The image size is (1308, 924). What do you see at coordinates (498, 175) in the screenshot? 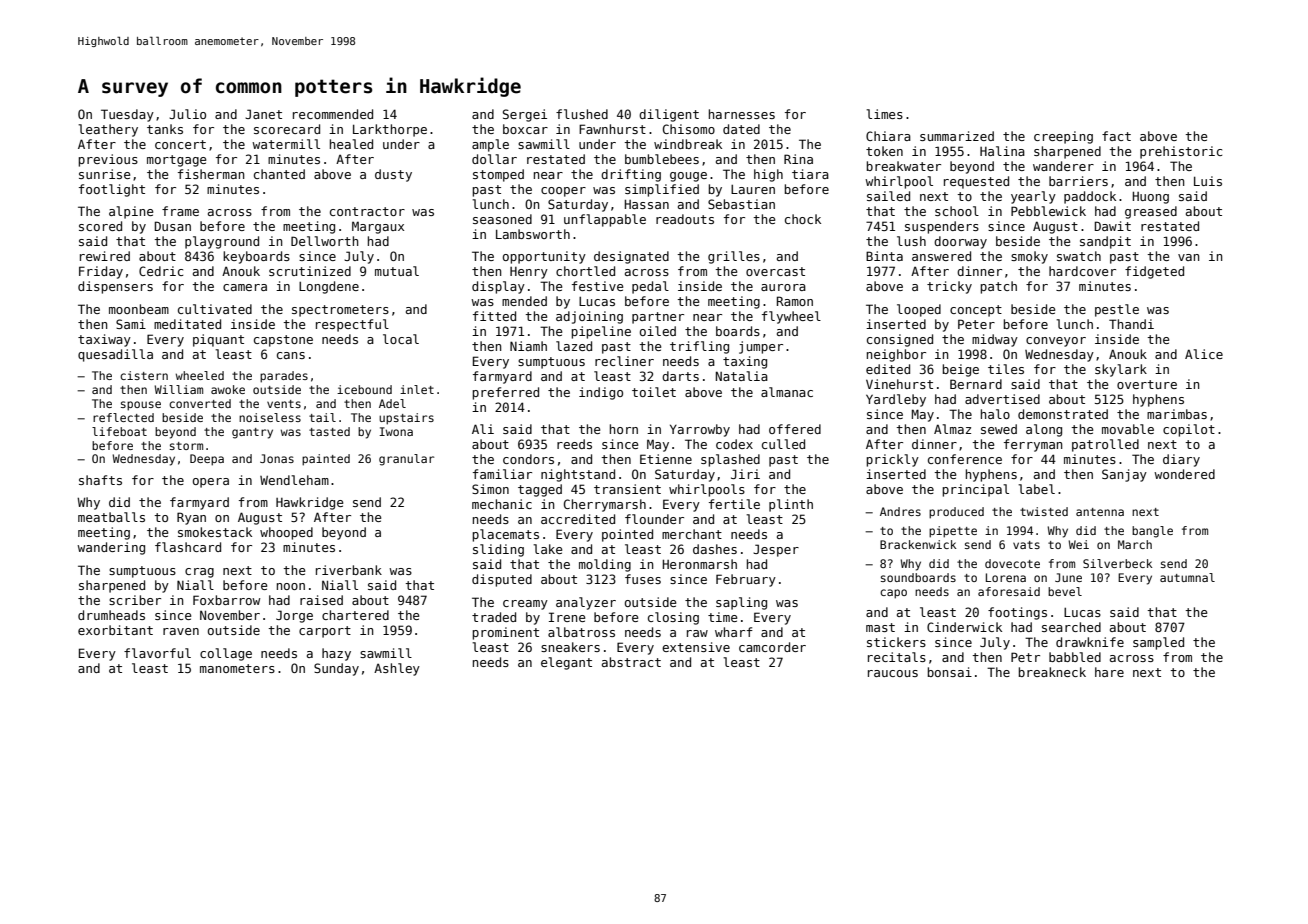
I see `stomped` at bounding box center [498, 175].
